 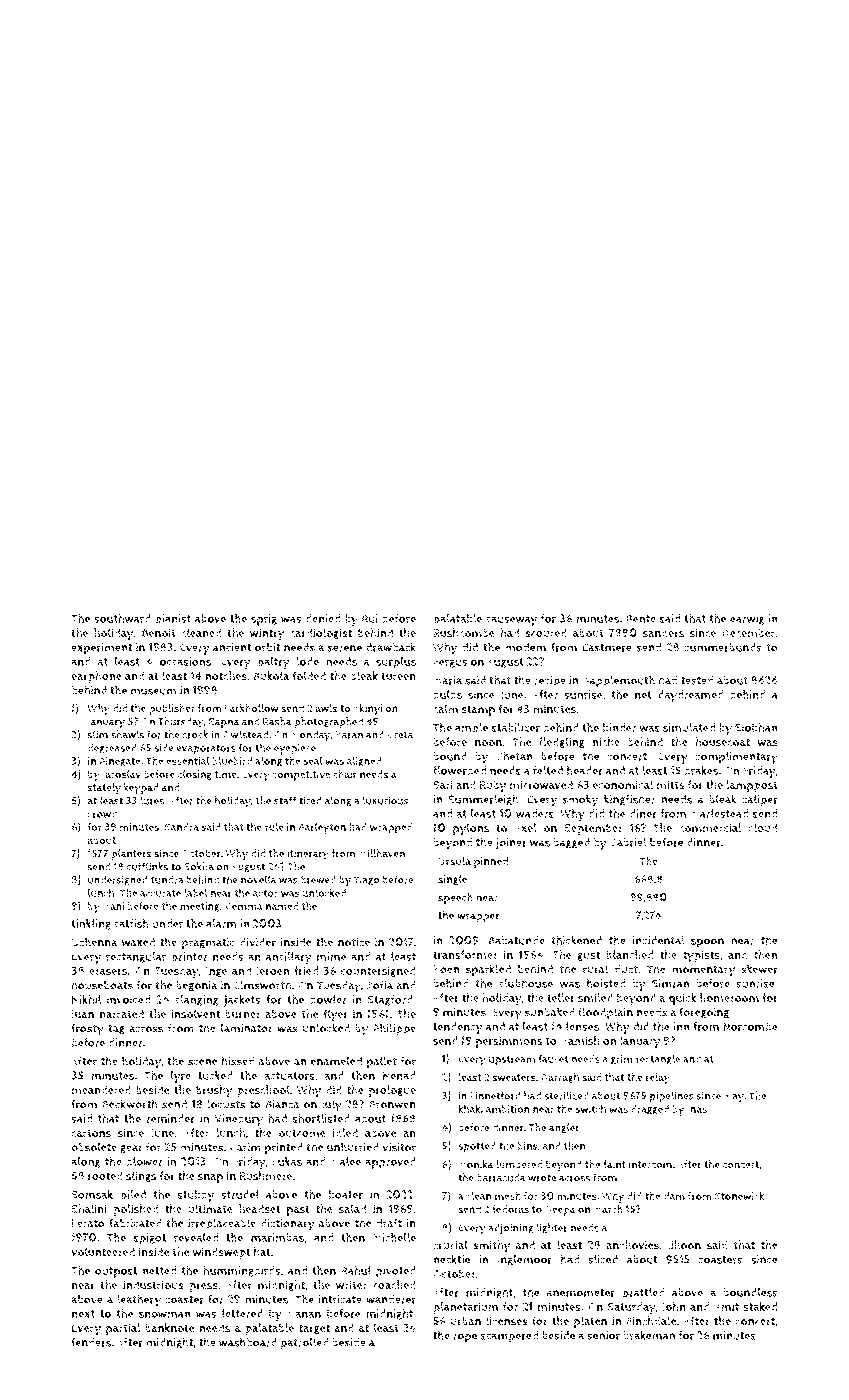 What do you see at coordinates (386, 800) in the page?
I see `luxurious` at bounding box center [386, 800].
